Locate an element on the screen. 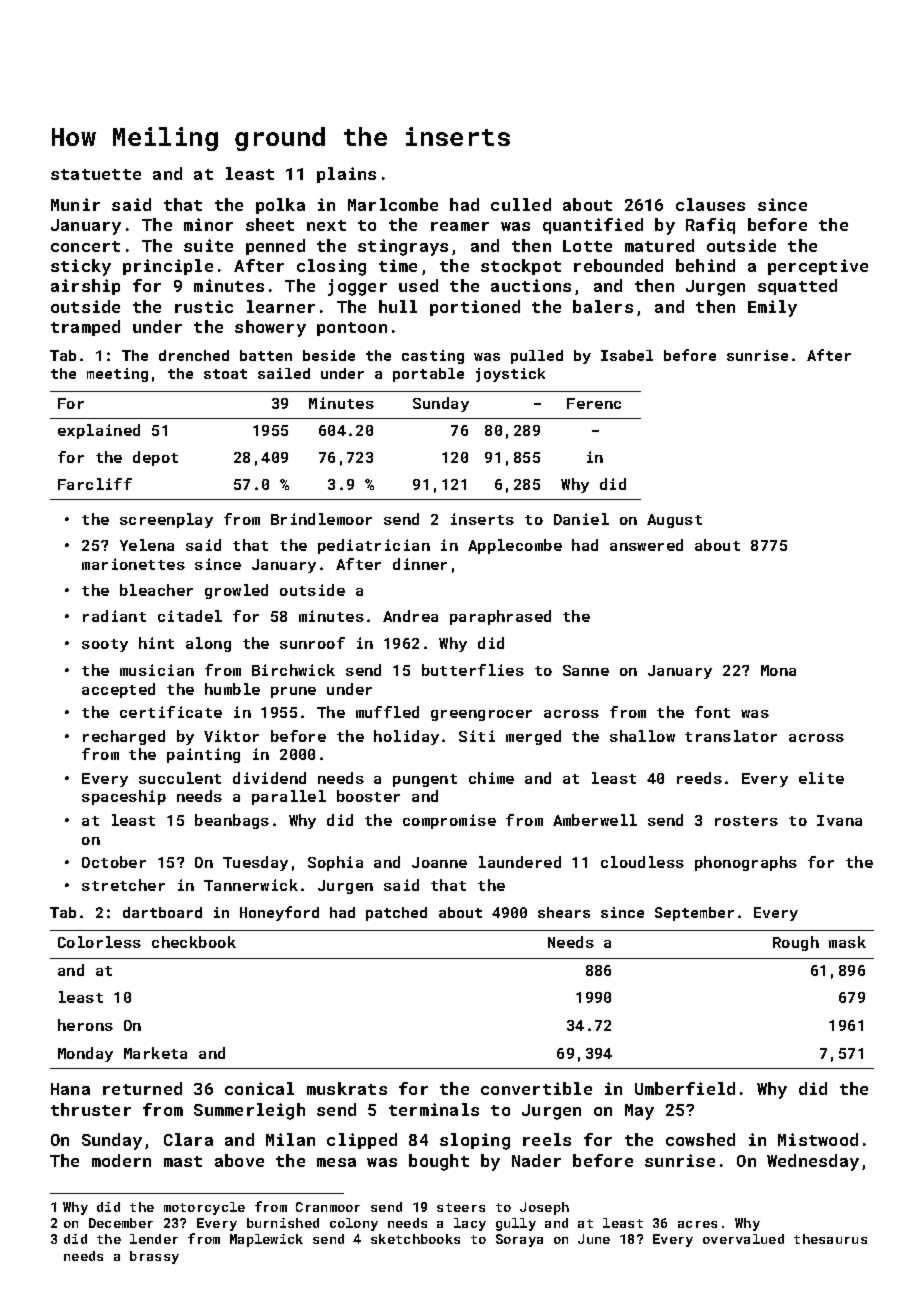  clauses is located at coordinates (710, 204).
